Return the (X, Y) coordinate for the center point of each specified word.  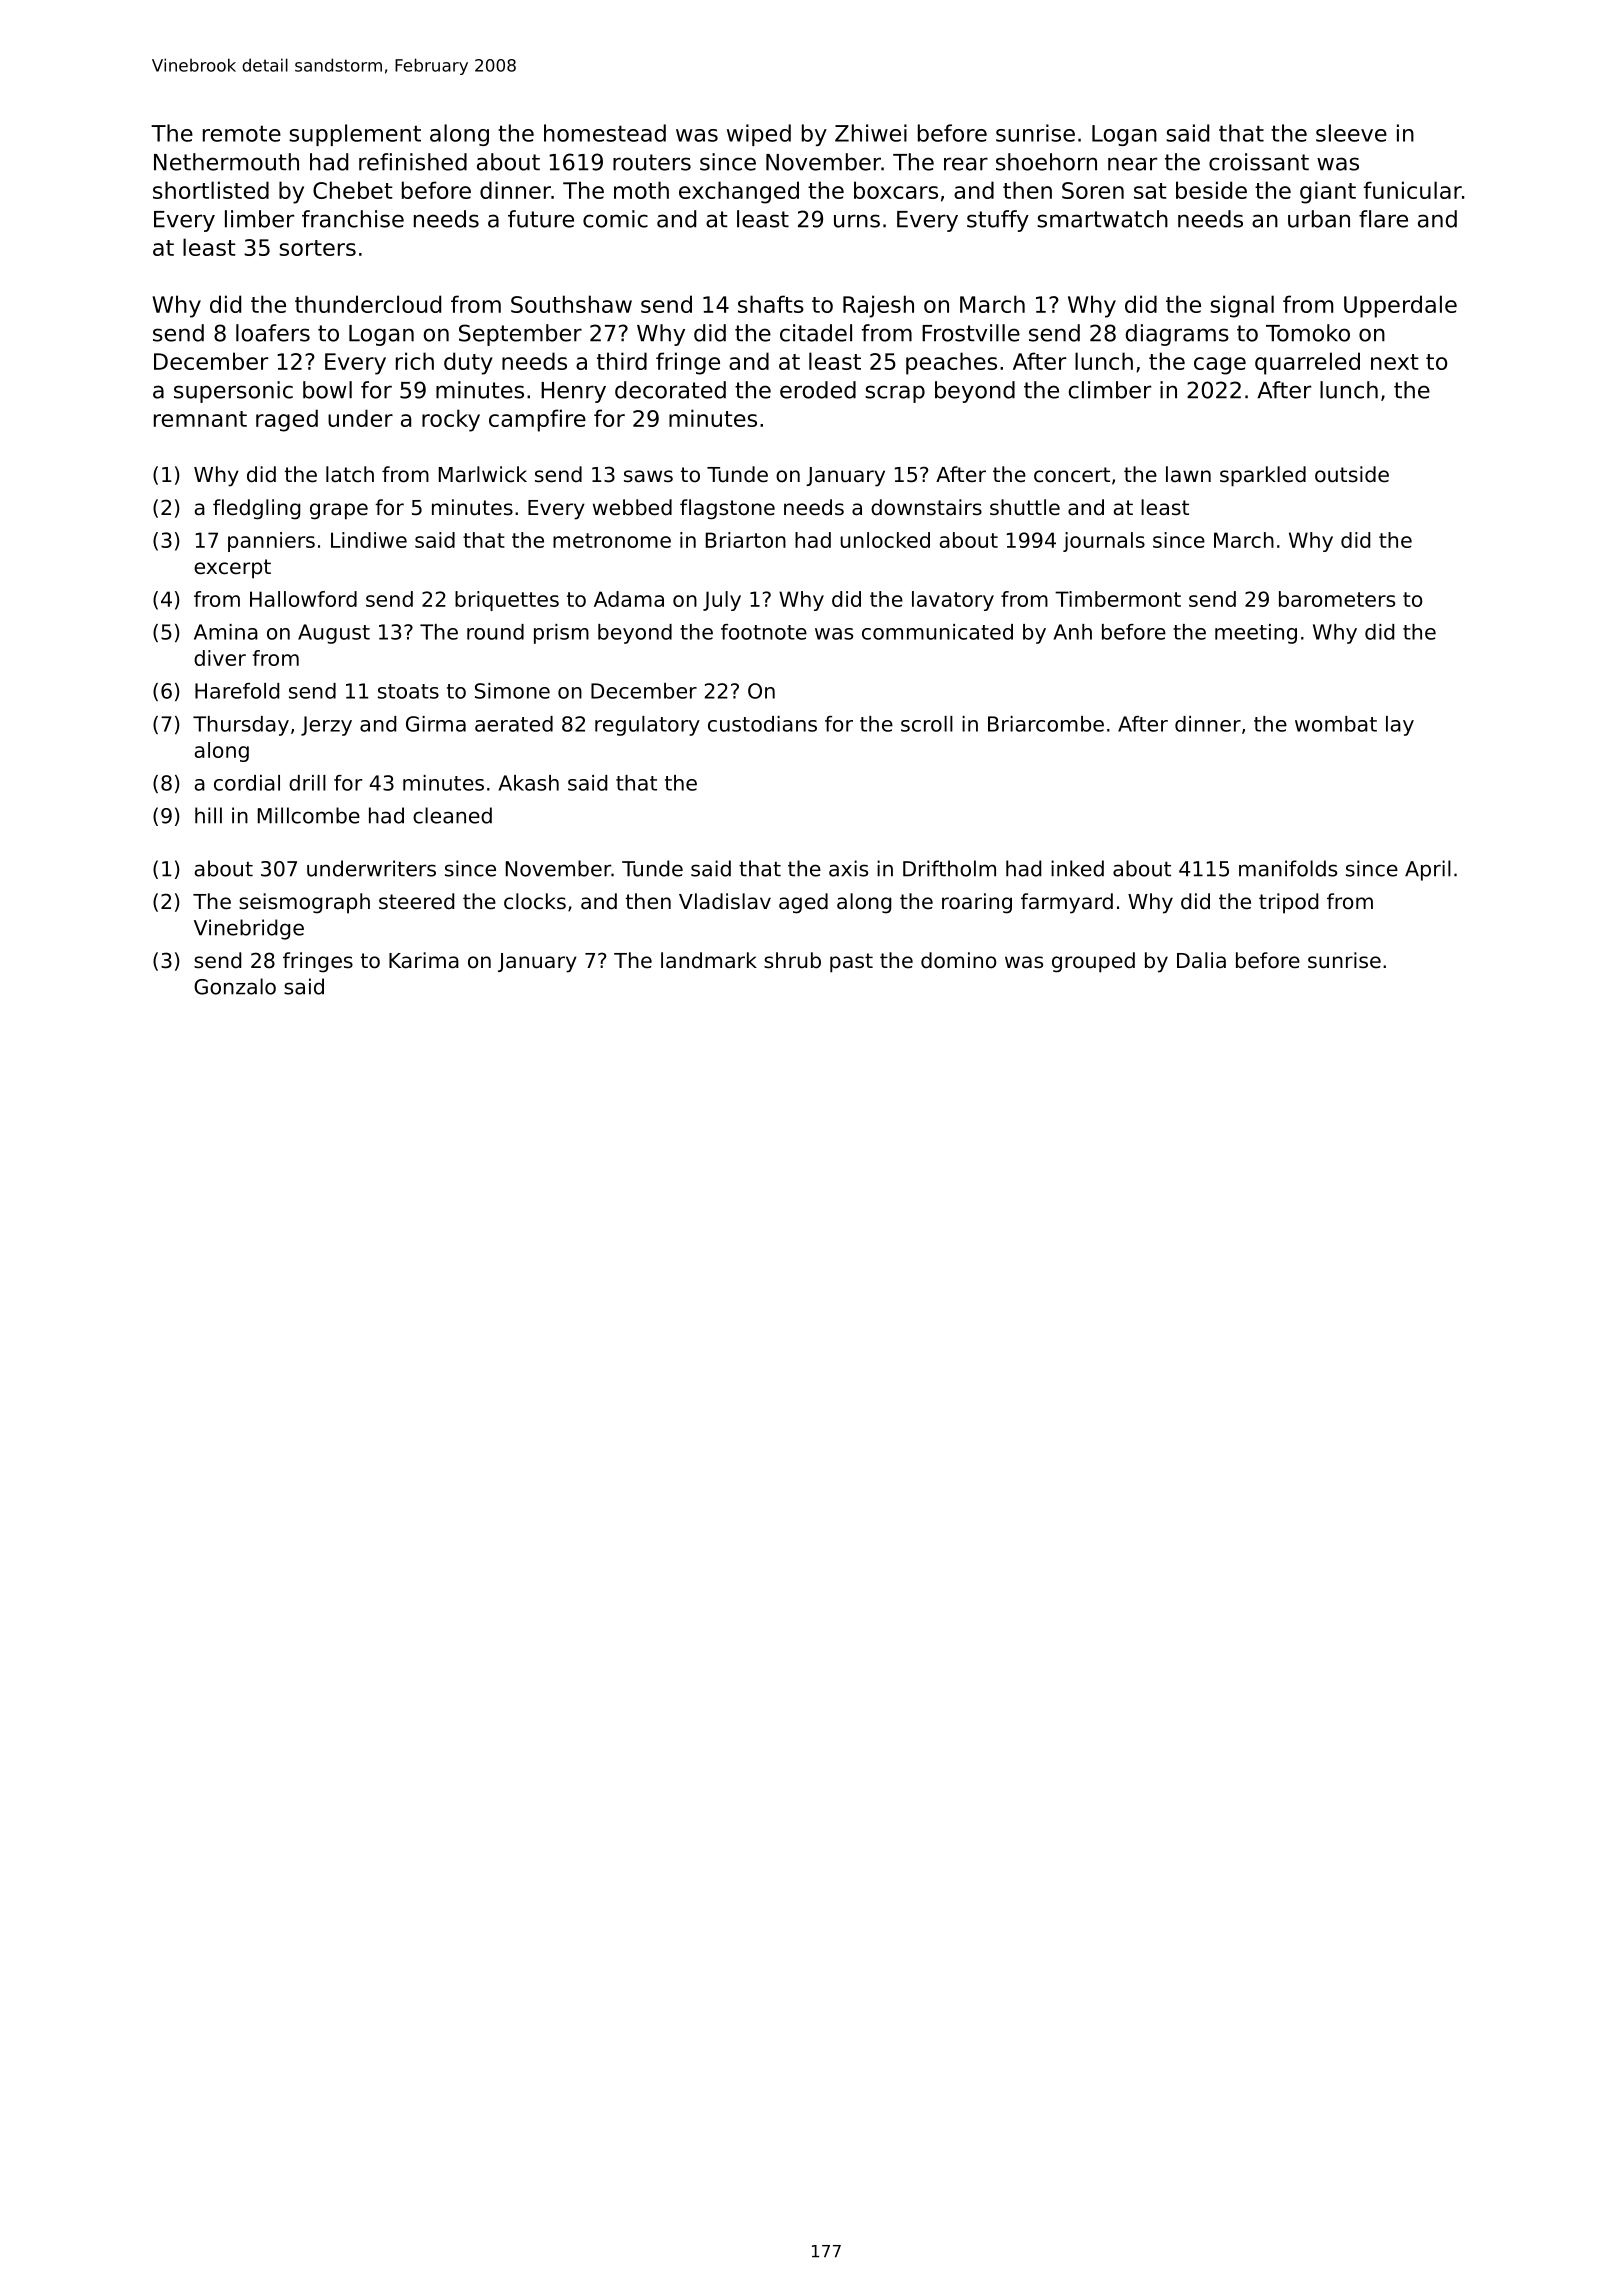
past (851, 963)
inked (1077, 868)
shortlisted (211, 190)
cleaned (452, 815)
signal (1242, 306)
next (1395, 362)
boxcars (896, 190)
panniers (271, 542)
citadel (816, 333)
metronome (612, 540)
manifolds (1288, 868)
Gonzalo (235, 986)
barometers (1337, 599)
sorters (317, 248)
